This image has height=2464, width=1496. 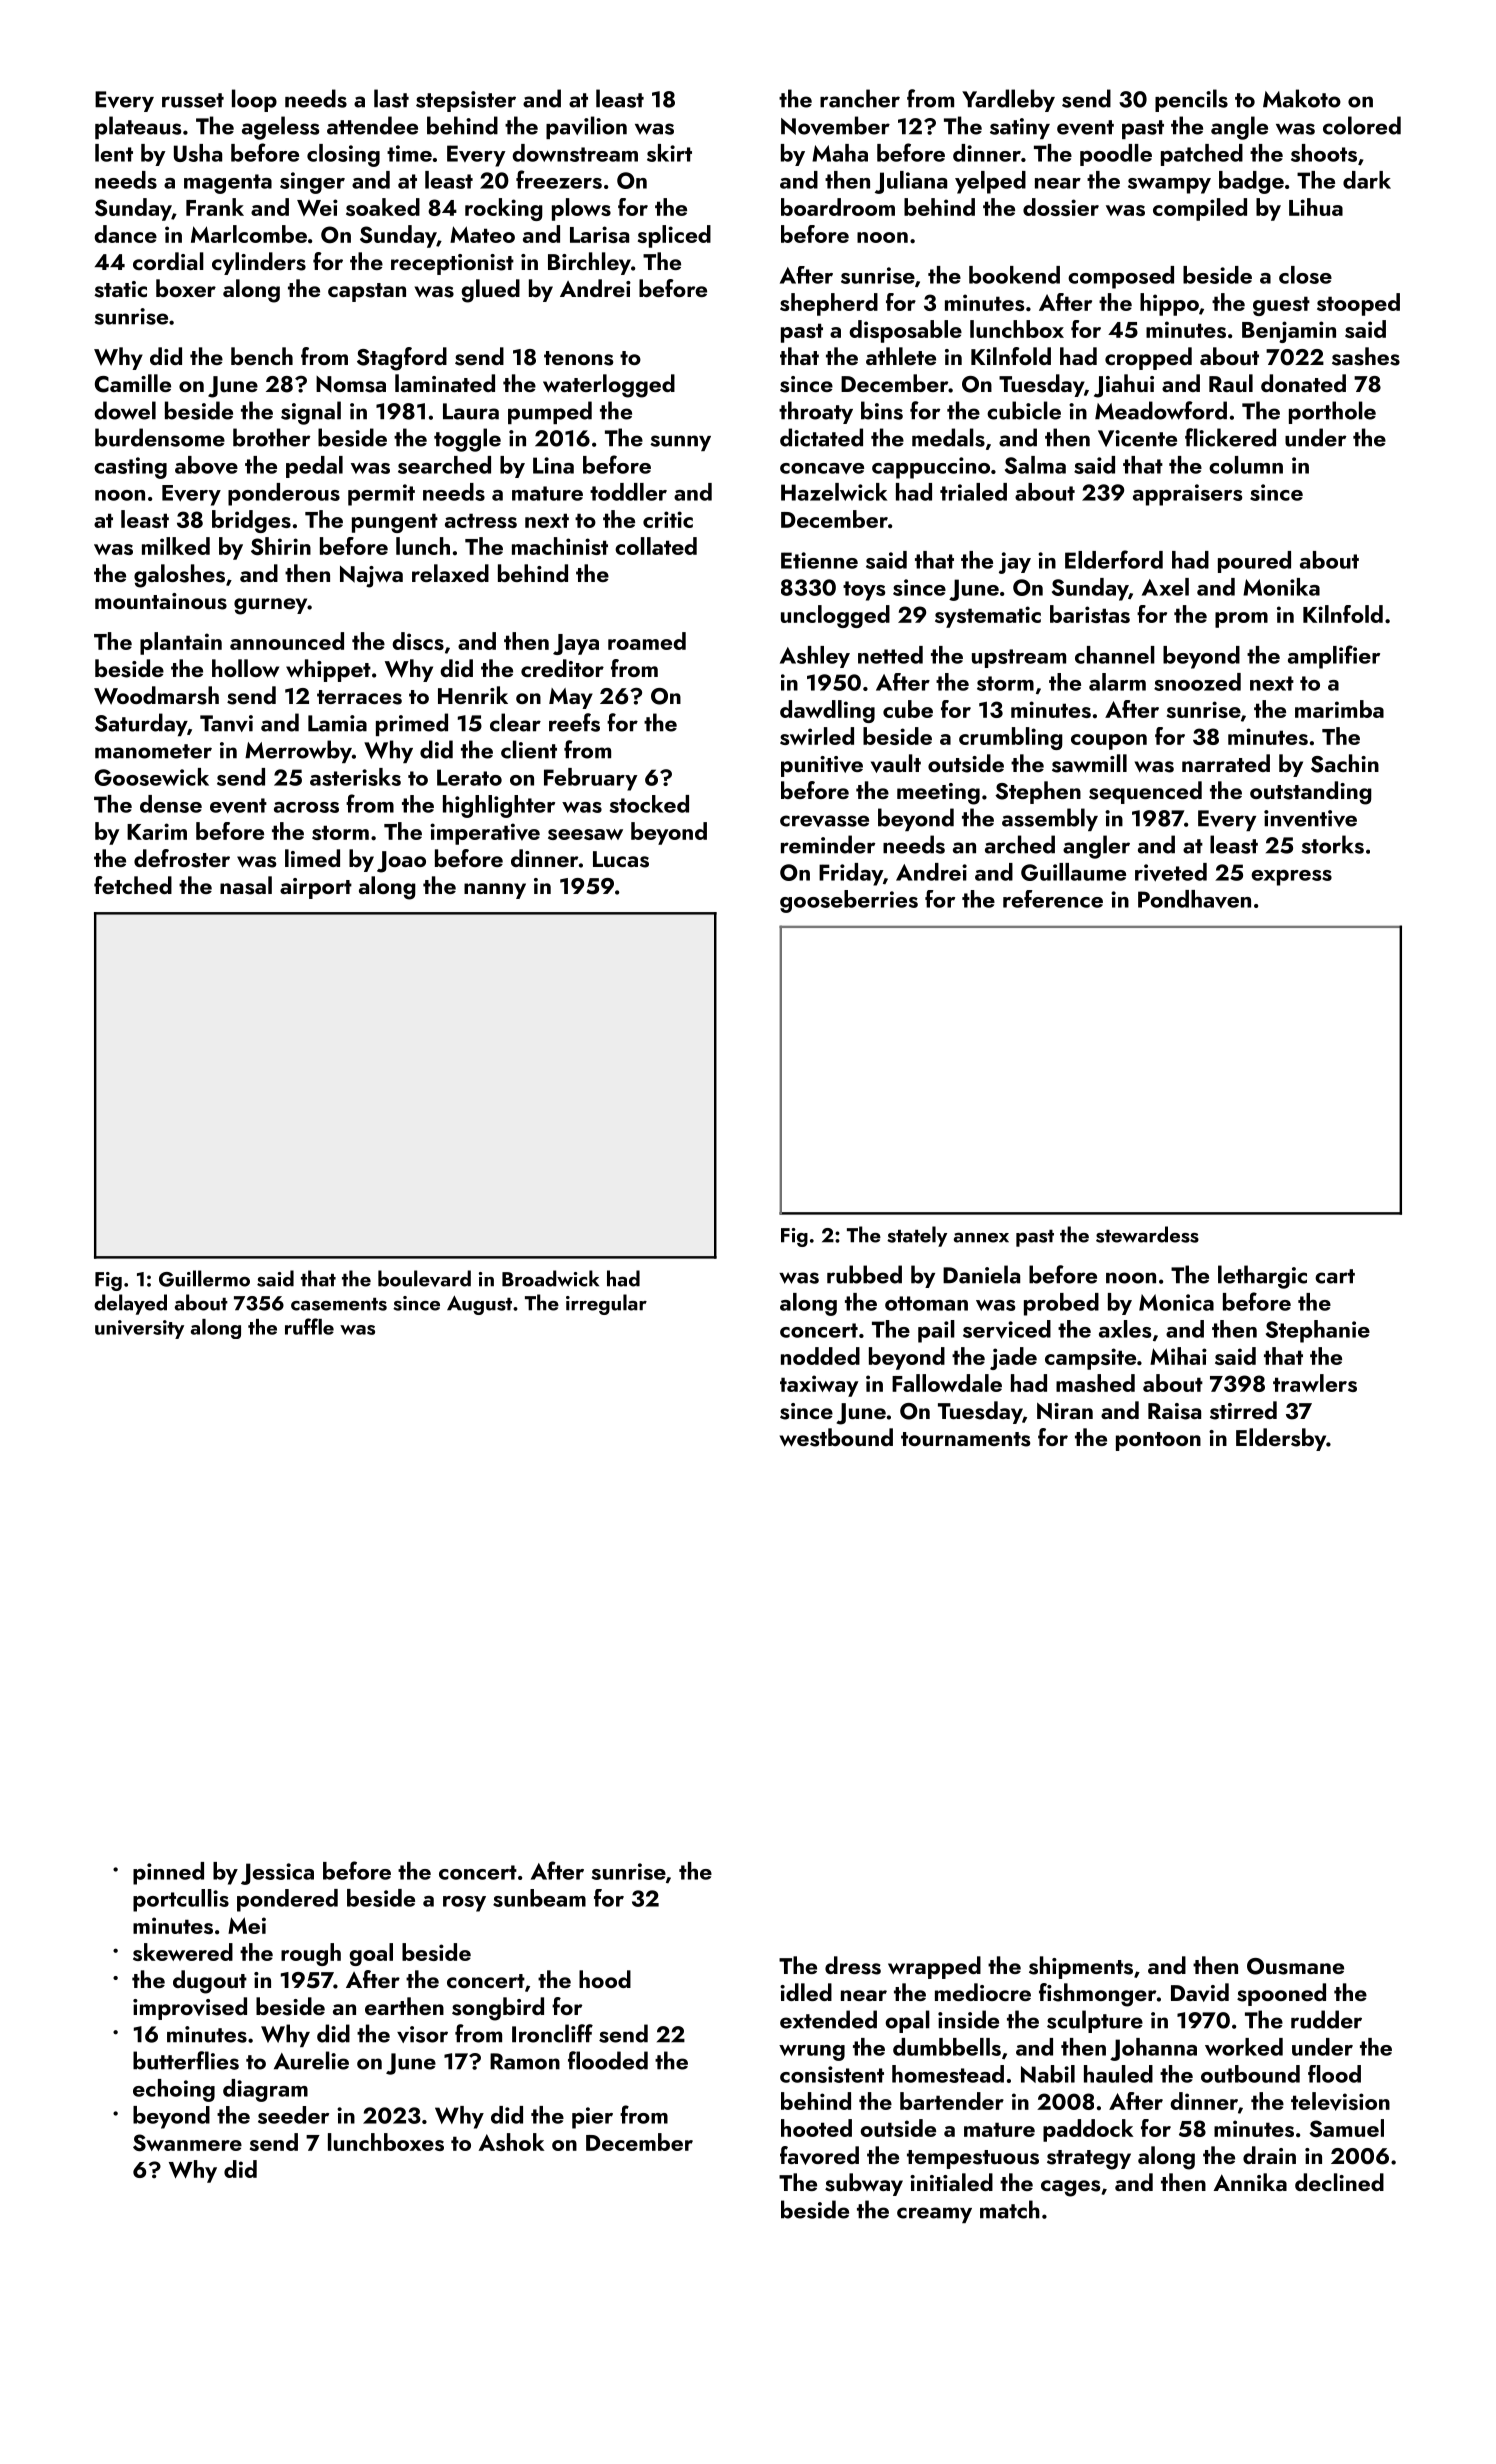 What do you see at coordinates (1318, 1331) in the image?
I see `Stephanie` at bounding box center [1318, 1331].
